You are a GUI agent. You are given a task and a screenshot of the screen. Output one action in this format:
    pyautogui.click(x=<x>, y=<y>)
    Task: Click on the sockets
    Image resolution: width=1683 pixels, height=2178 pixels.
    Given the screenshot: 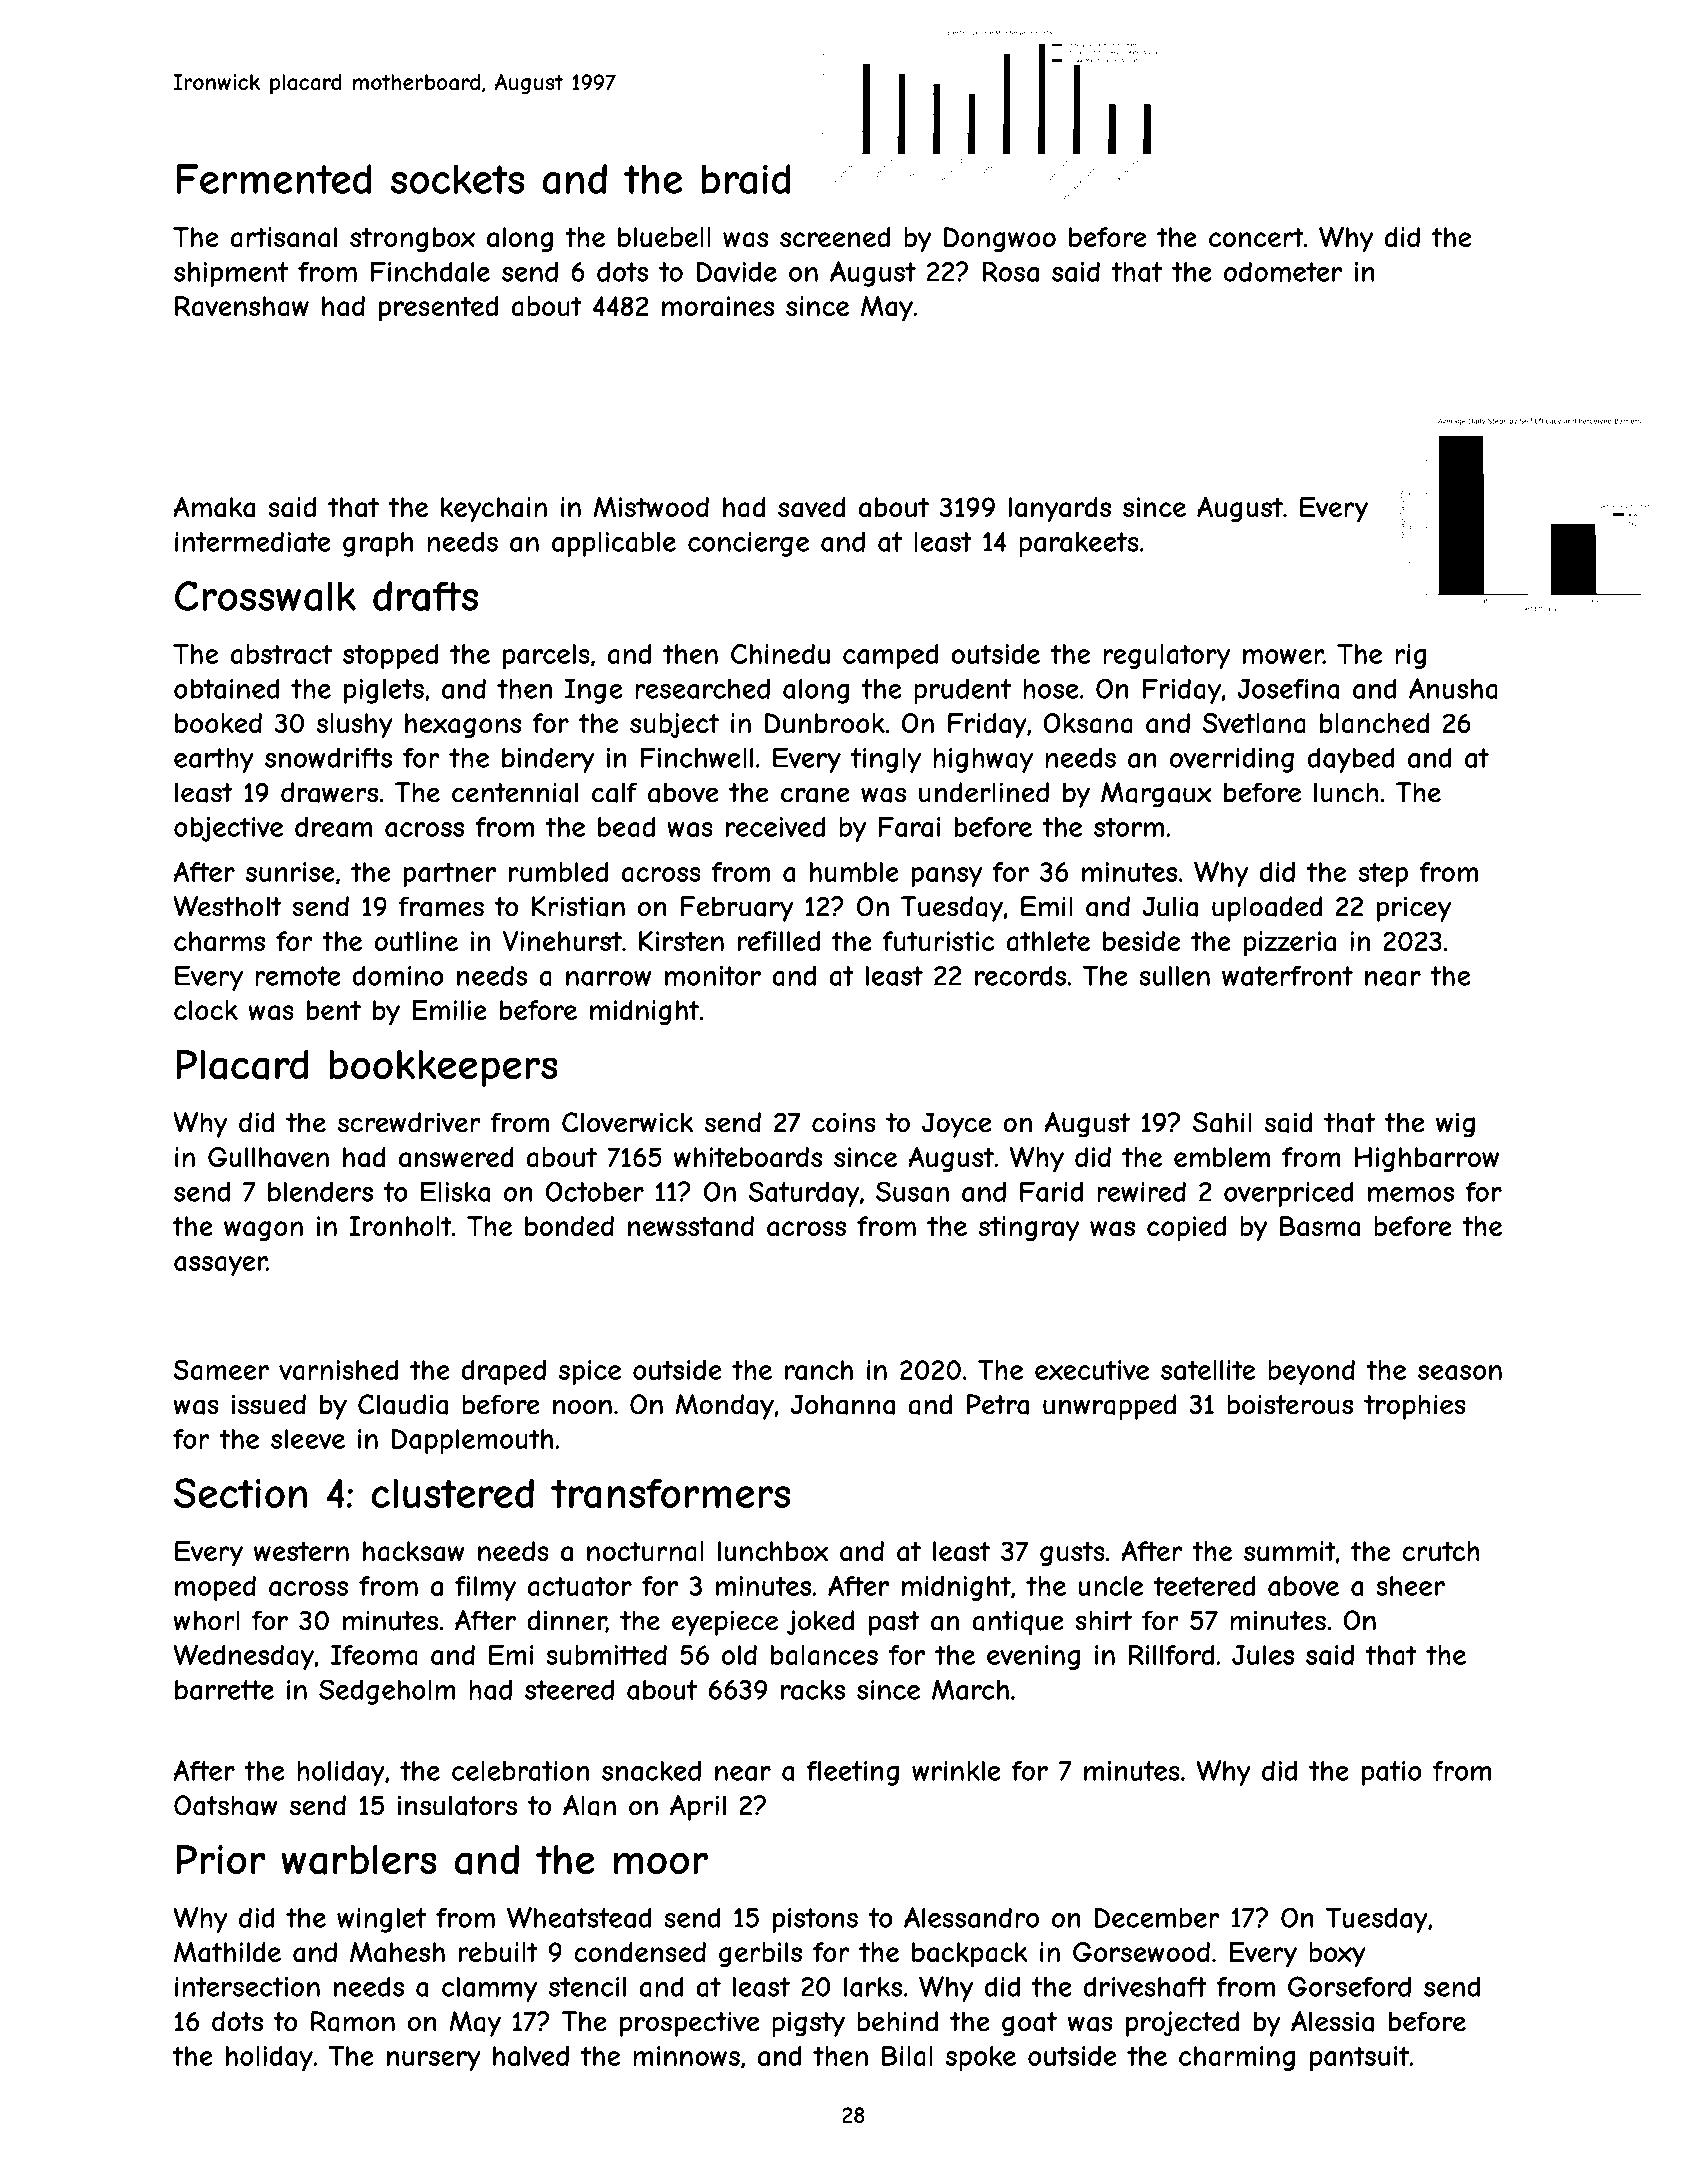 What is the action you would take?
    pyautogui.click(x=457, y=179)
